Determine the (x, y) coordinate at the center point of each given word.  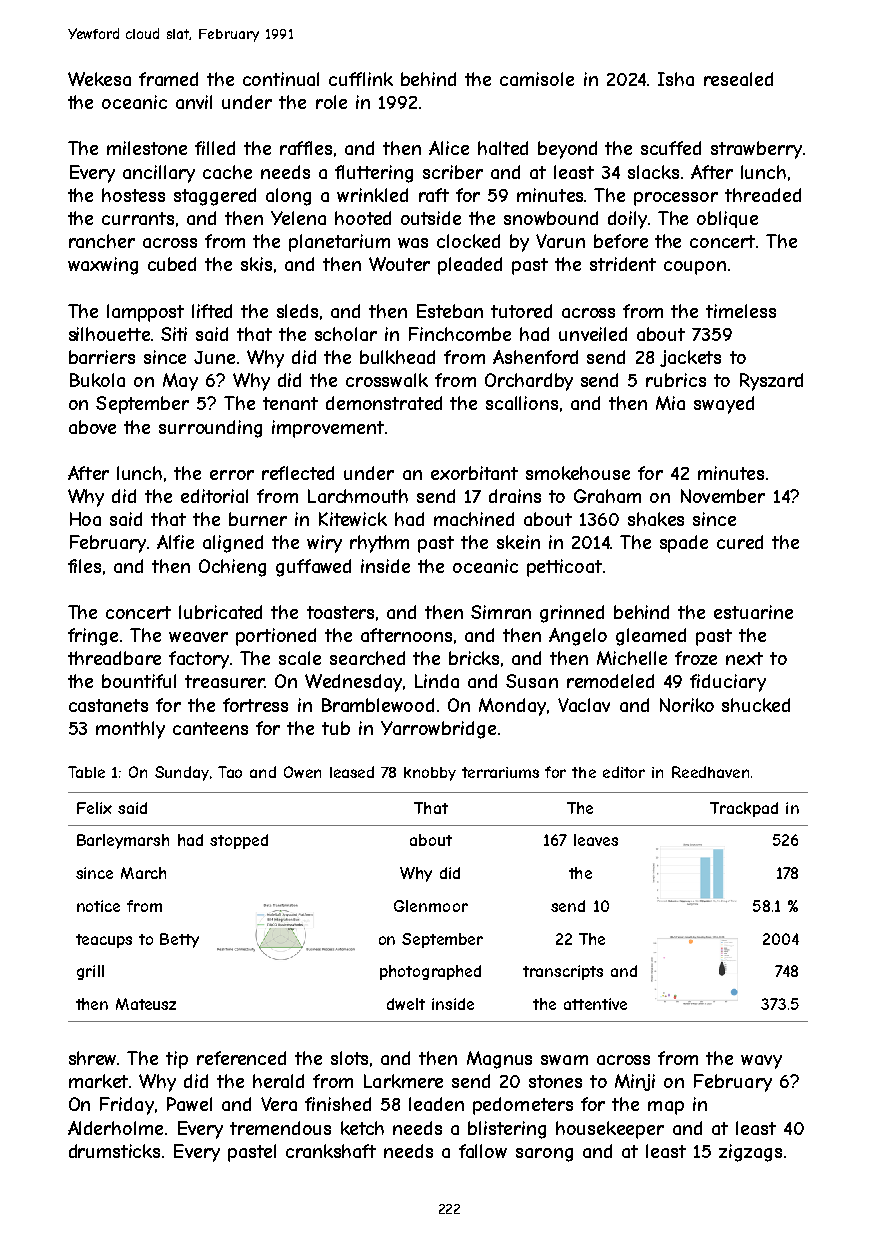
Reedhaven (710, 772)
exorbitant (474, 473)
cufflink (361, 79)
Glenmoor (431, 906)
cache (227, 172)
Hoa (85, 519)
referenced (241, 1058)
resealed (738, 79)
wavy (761, 1062)
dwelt (406, 1004)
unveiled (593, 334)
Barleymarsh (123, 841)
